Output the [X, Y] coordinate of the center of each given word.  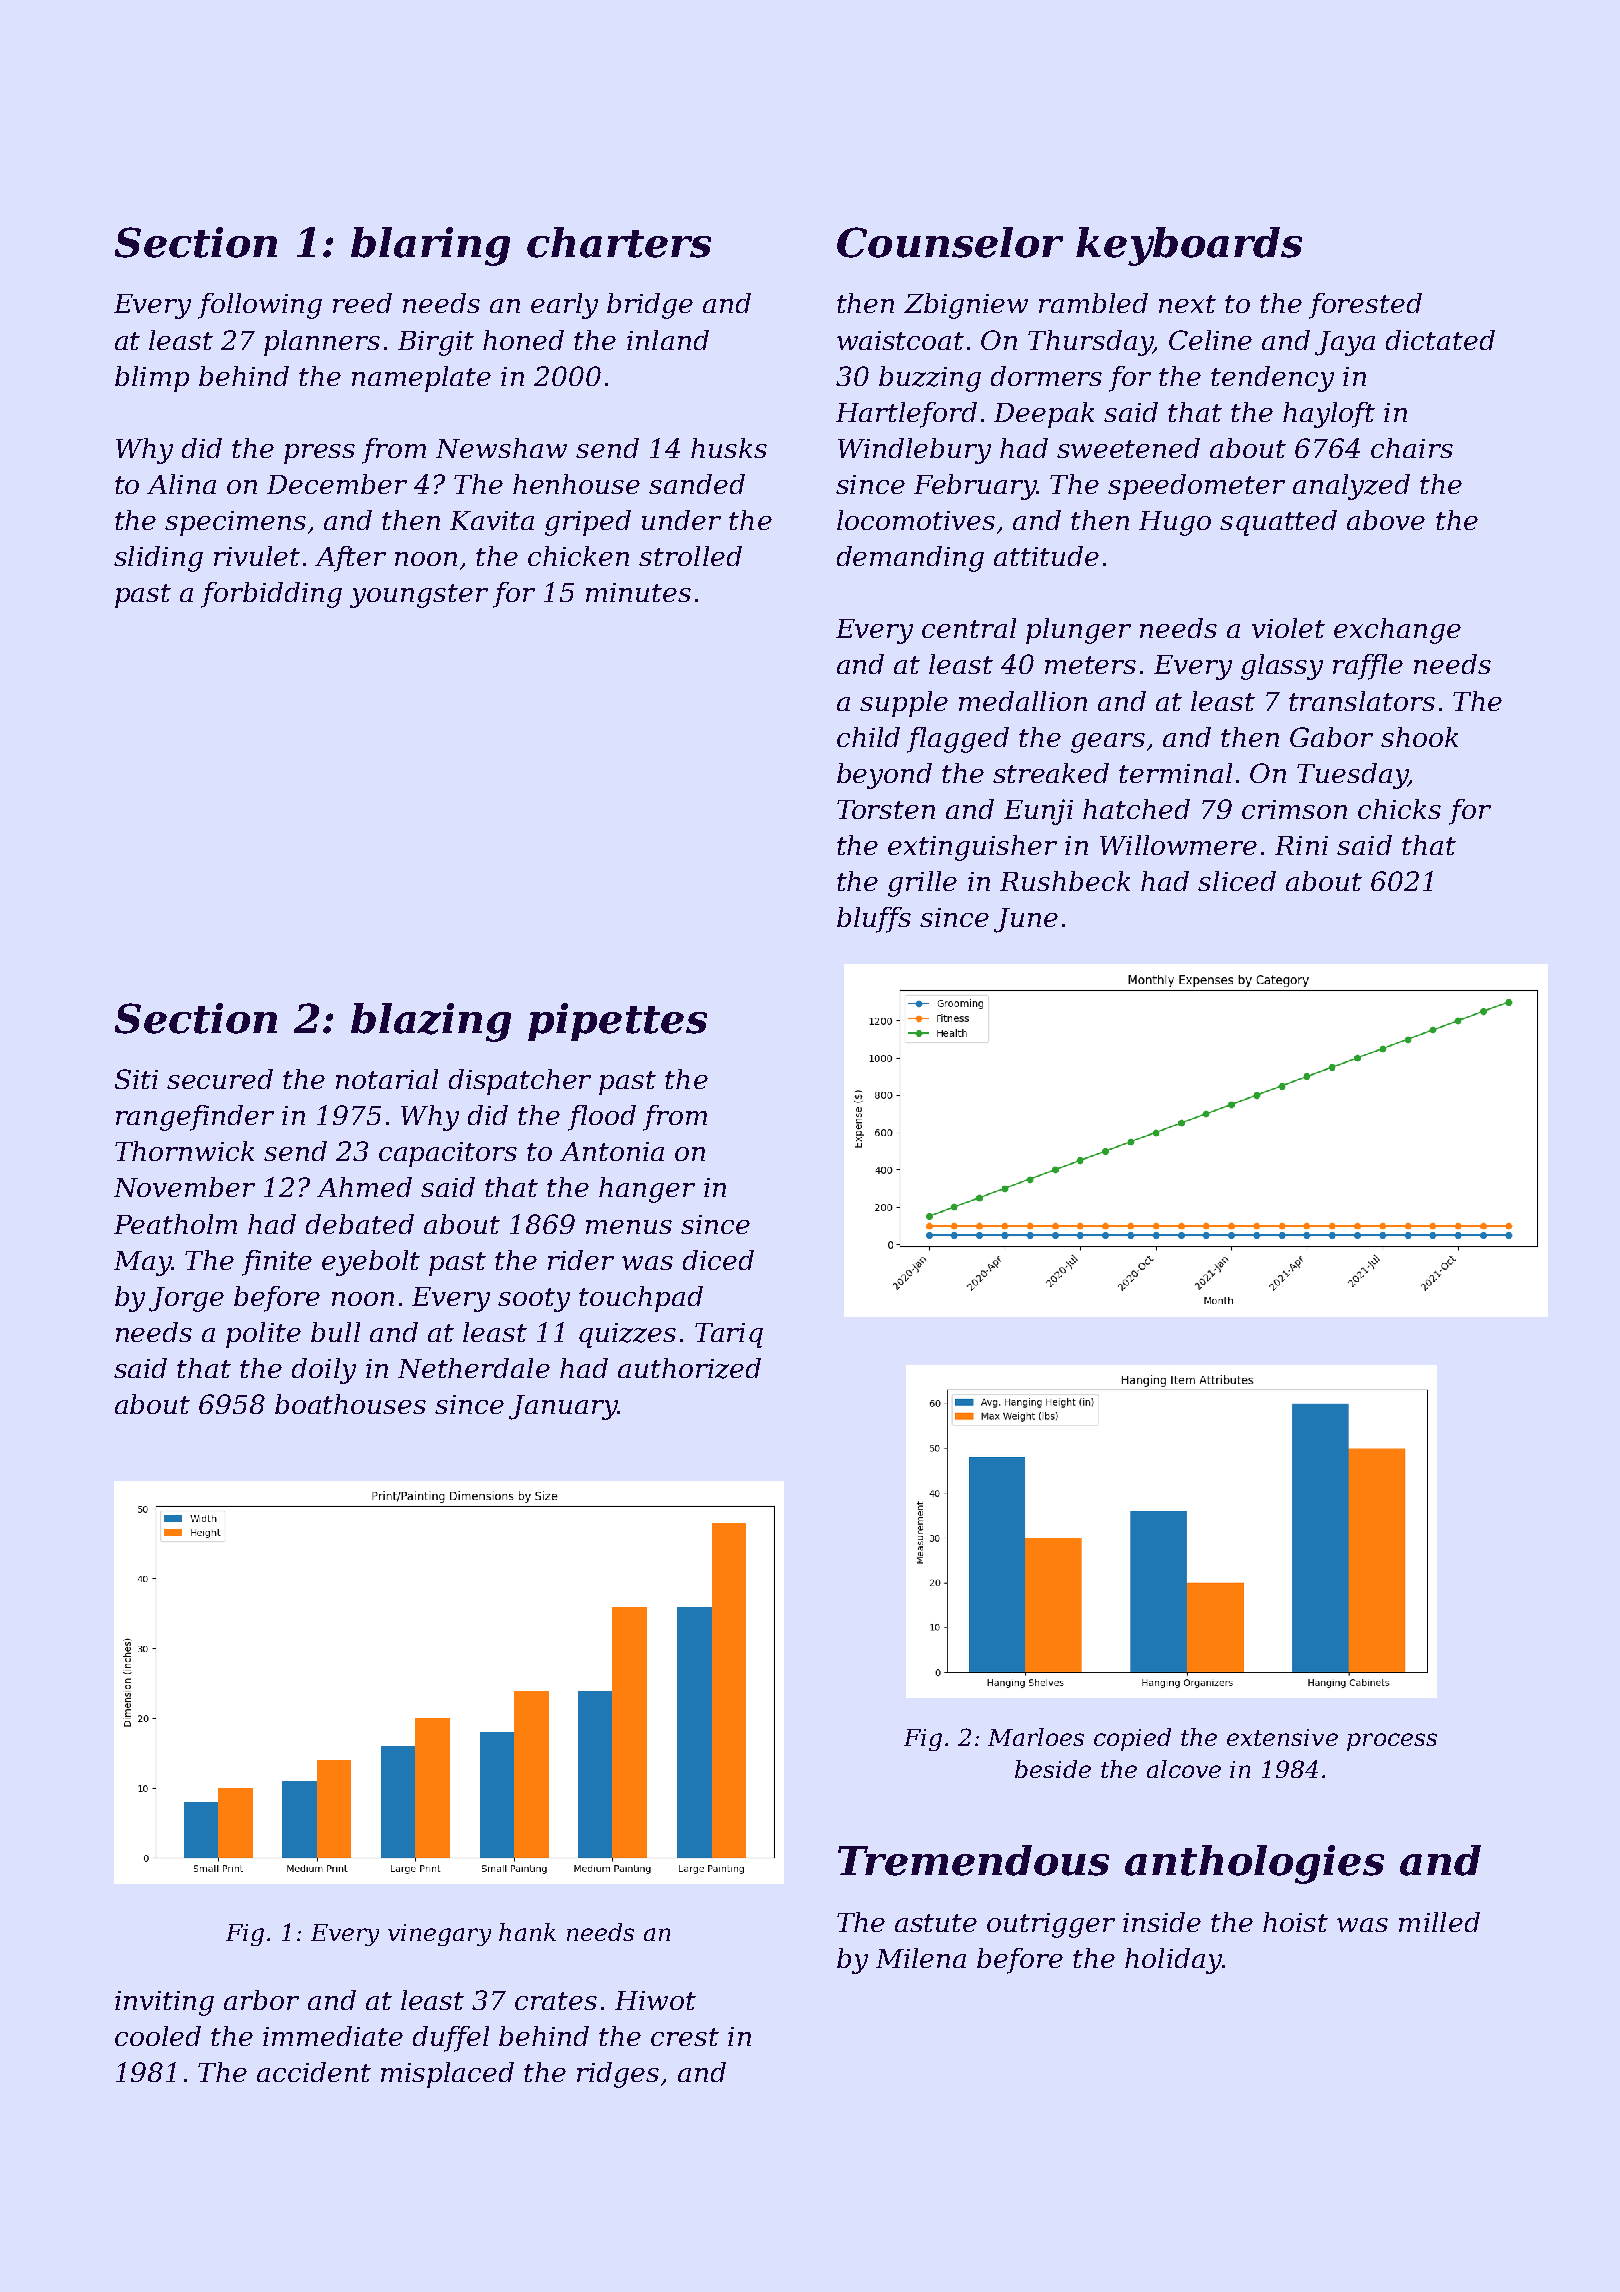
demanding [910, 559]
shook [1419, 737]
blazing [431, 1022]
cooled [158, 2036]
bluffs [874, 920]
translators [1362, 701]
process [1392, 1742]
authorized [689, 1368]
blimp [152, 379]
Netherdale [474, 1368]
